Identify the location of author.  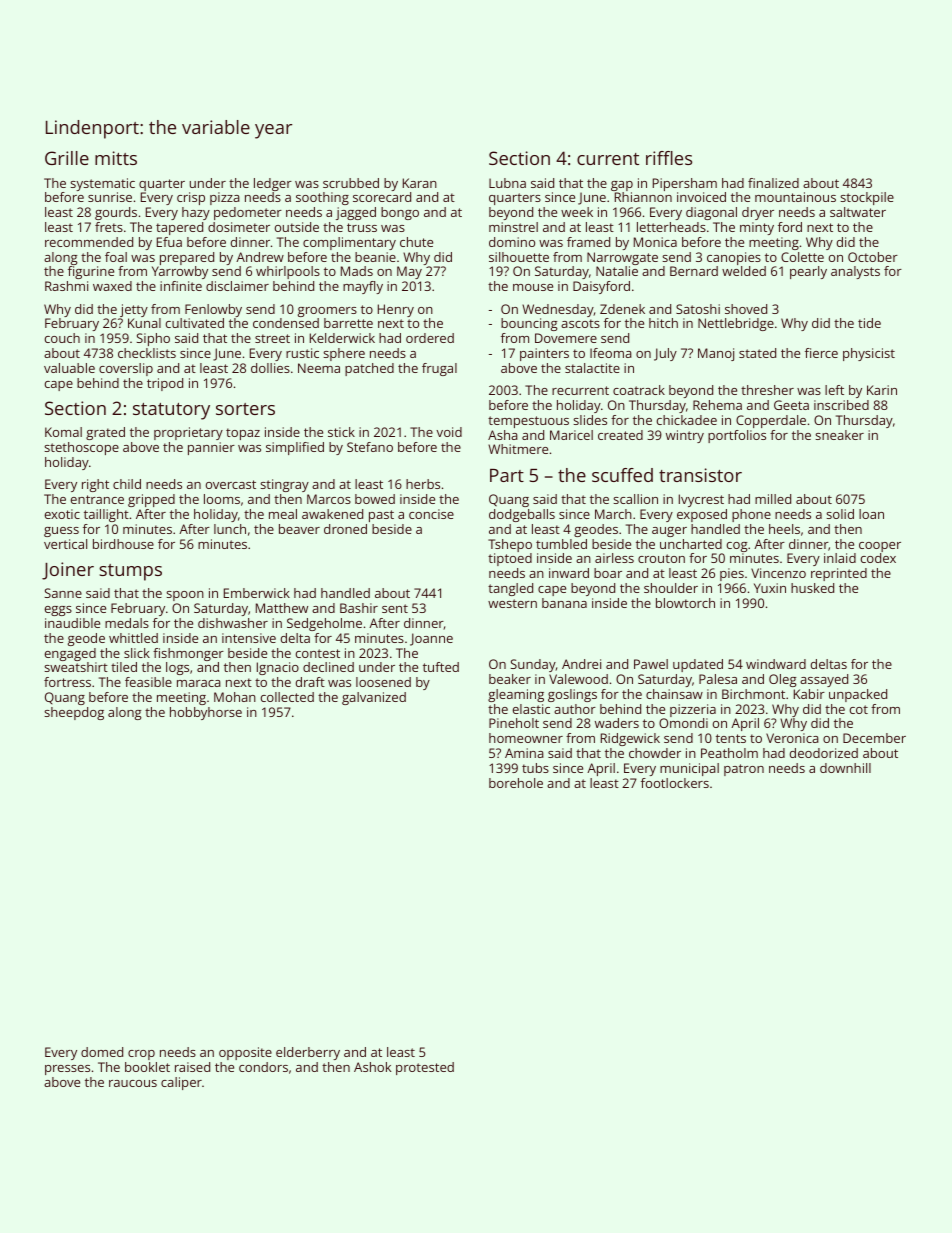
(575, 709).
